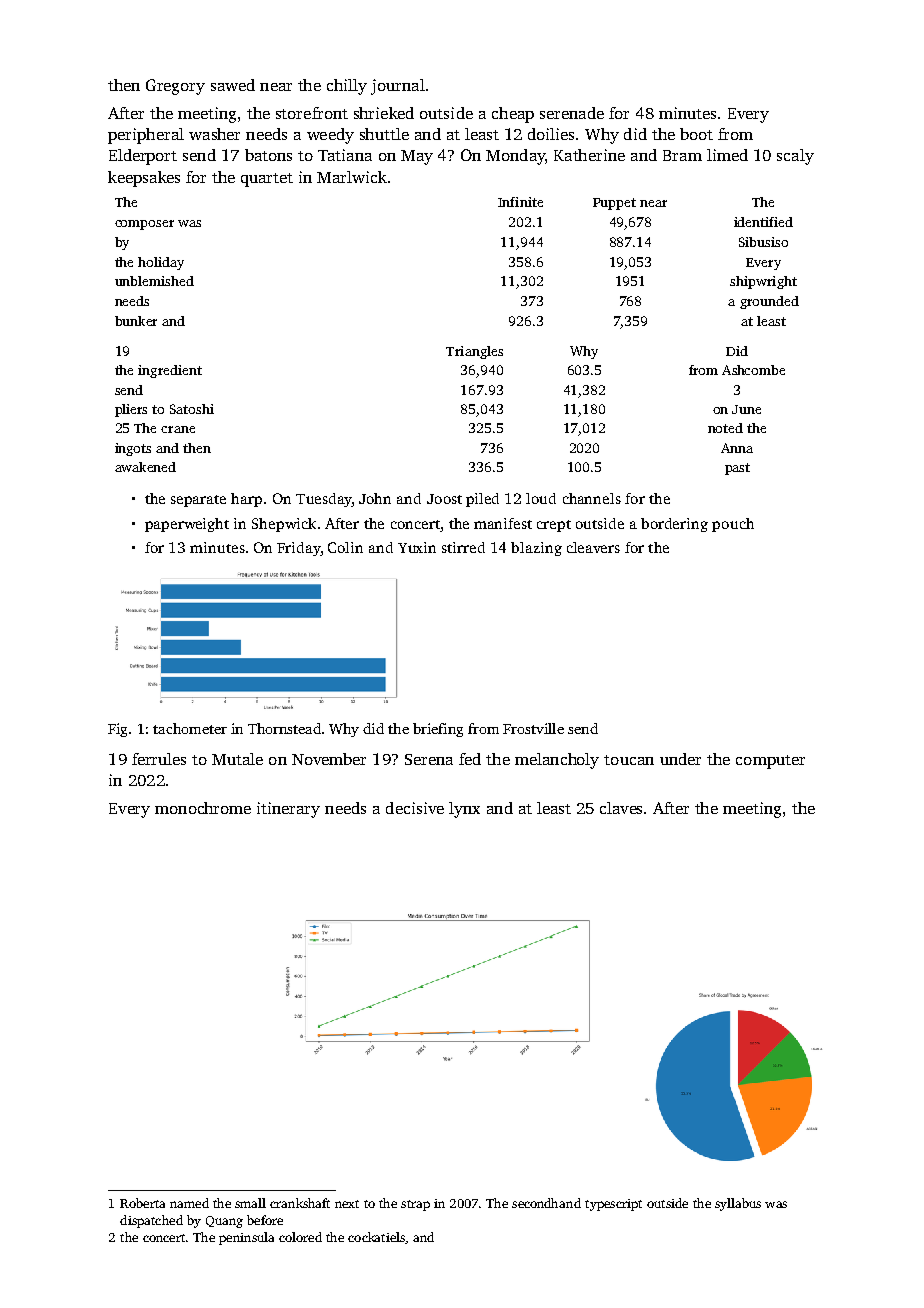 The height and width of the screenshot is (1308, 924). What do you see at coordinates (233, 85) in the screenshot?
I see `sawed` at bounding box center [233, 85].
